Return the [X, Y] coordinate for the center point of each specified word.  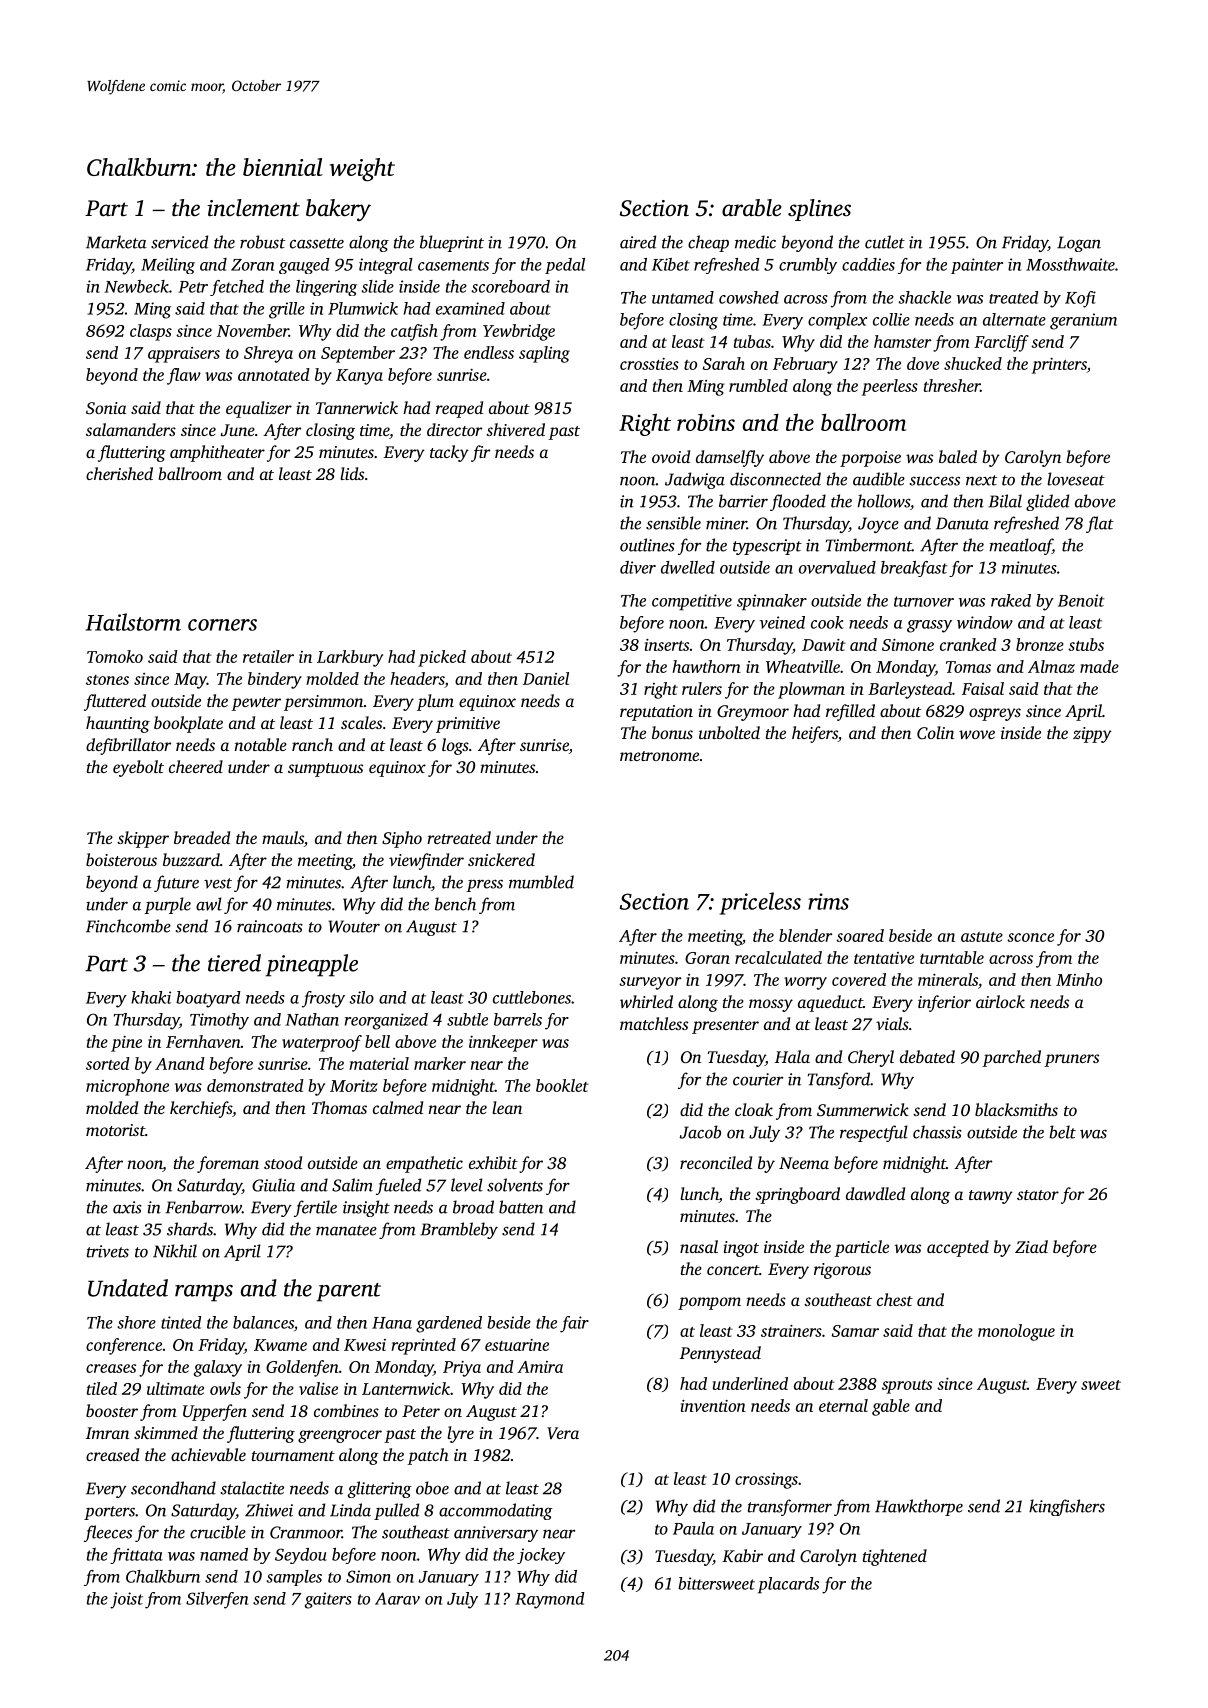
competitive [692, 602]
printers [1059, 366]
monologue [1016, 1332]
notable [260, 744]
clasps [151, 332]
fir [480, 453]
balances [263, 1322]
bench [455, 904]
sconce [1030, 937]
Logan [1079, 244]
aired [638, 242]
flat [1100, 524]
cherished [119, 473]
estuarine [517, 1345]
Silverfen [217, 1600]
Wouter [354, 926]
